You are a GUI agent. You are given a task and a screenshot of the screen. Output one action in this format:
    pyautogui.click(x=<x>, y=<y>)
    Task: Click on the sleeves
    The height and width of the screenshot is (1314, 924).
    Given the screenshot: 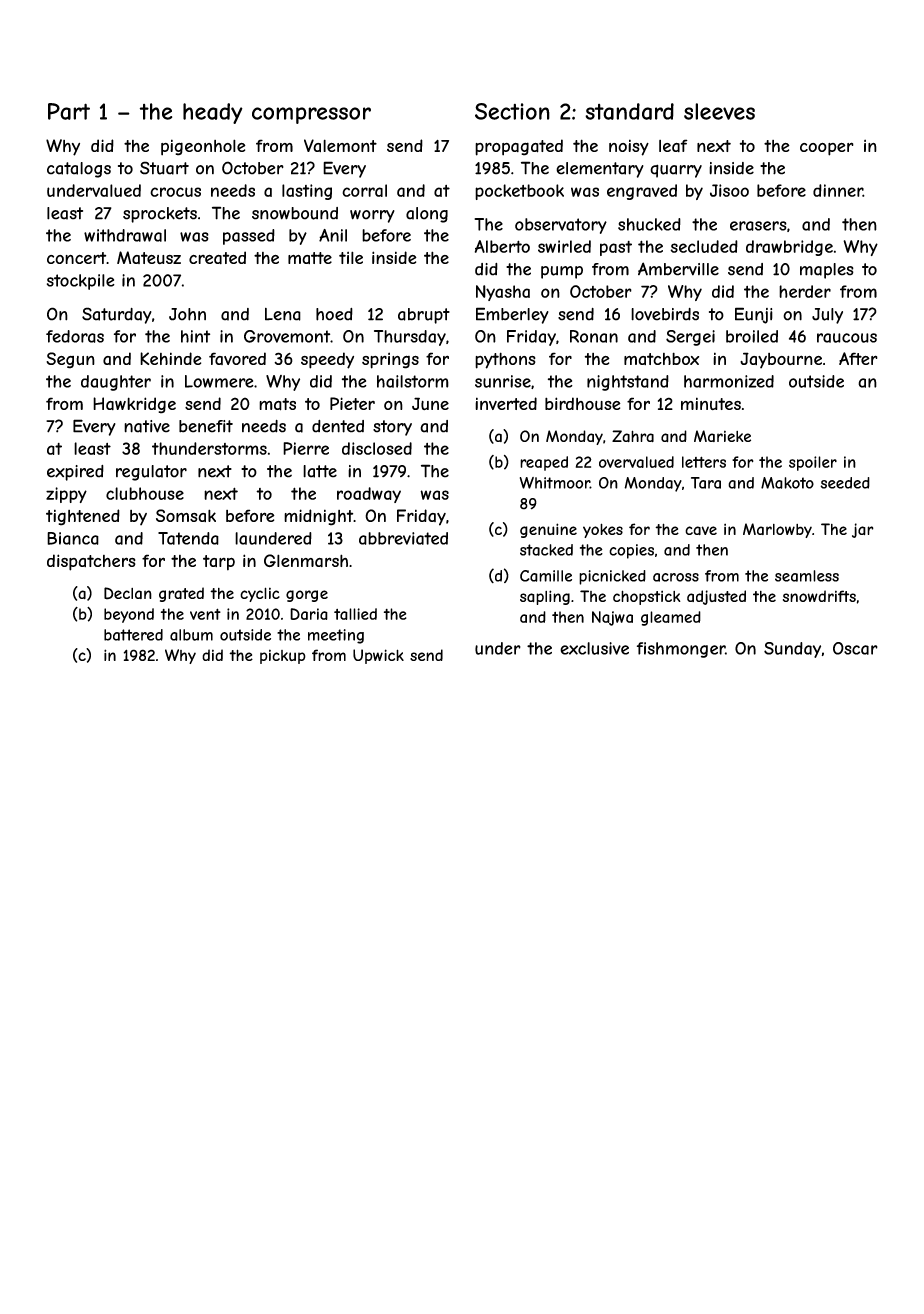 What is the action you would take?
    pyautogui.click(x=719, y=111)
